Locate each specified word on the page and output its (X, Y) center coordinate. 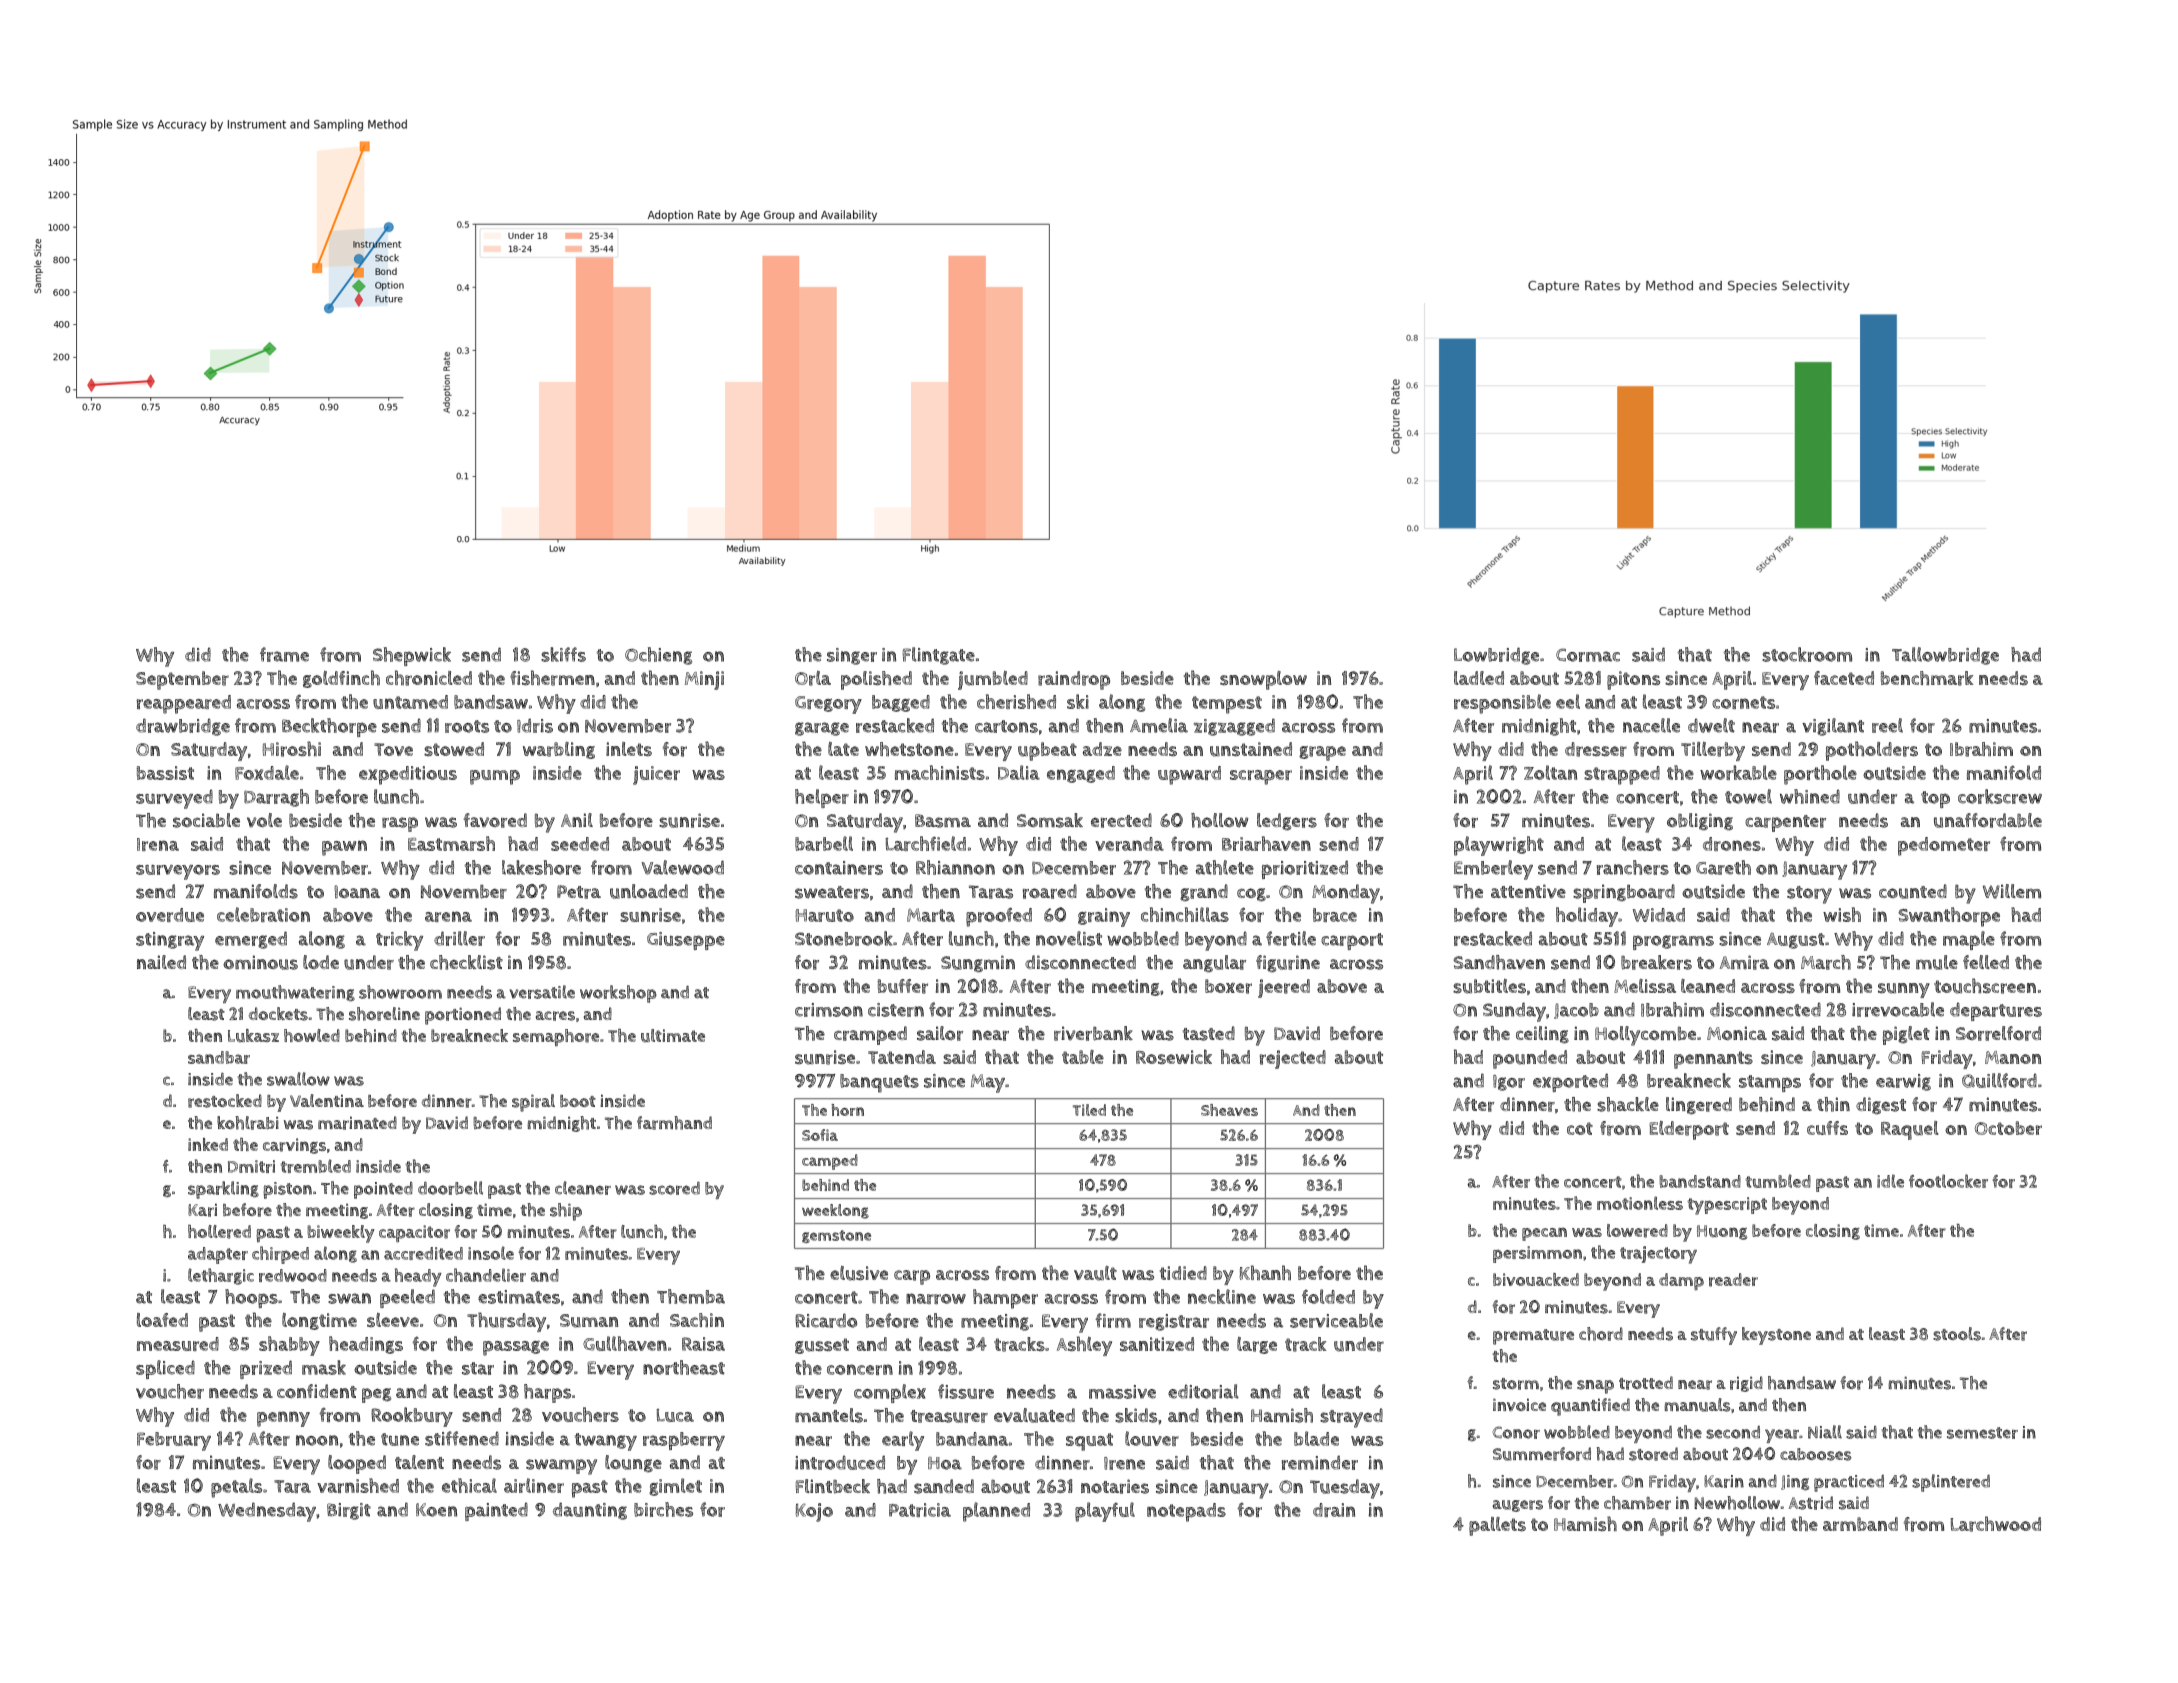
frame (284, 654)
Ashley (1084, 1346)
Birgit (349, 1511)
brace (1335, 915)
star (478, 1368)
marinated (357, 1123)
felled (1986, 962)
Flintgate (939, 656)
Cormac (1588, 655)
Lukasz (253, 1036)
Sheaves (1229, 1110)
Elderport (1689, 1130)
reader (1733, 1280)
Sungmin (978, 964)
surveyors (178, 872)
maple (1969, 940)
